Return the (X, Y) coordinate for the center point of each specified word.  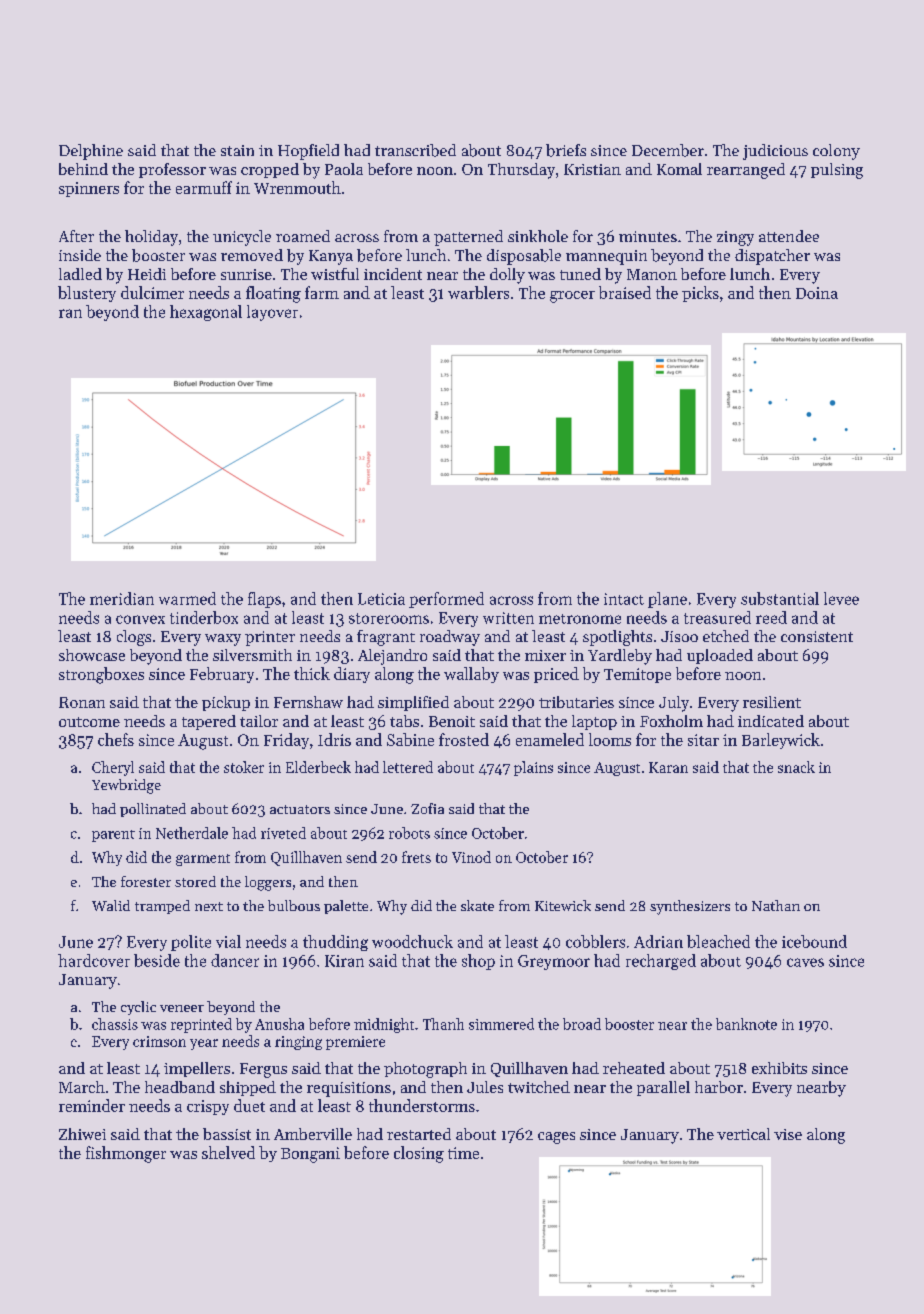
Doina (817, 293)
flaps (264, 600)
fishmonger (126, 1154)
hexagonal (206, 313)
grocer (572, 297)
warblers (478, 292)
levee (841, 598)
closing (419, 1154)
